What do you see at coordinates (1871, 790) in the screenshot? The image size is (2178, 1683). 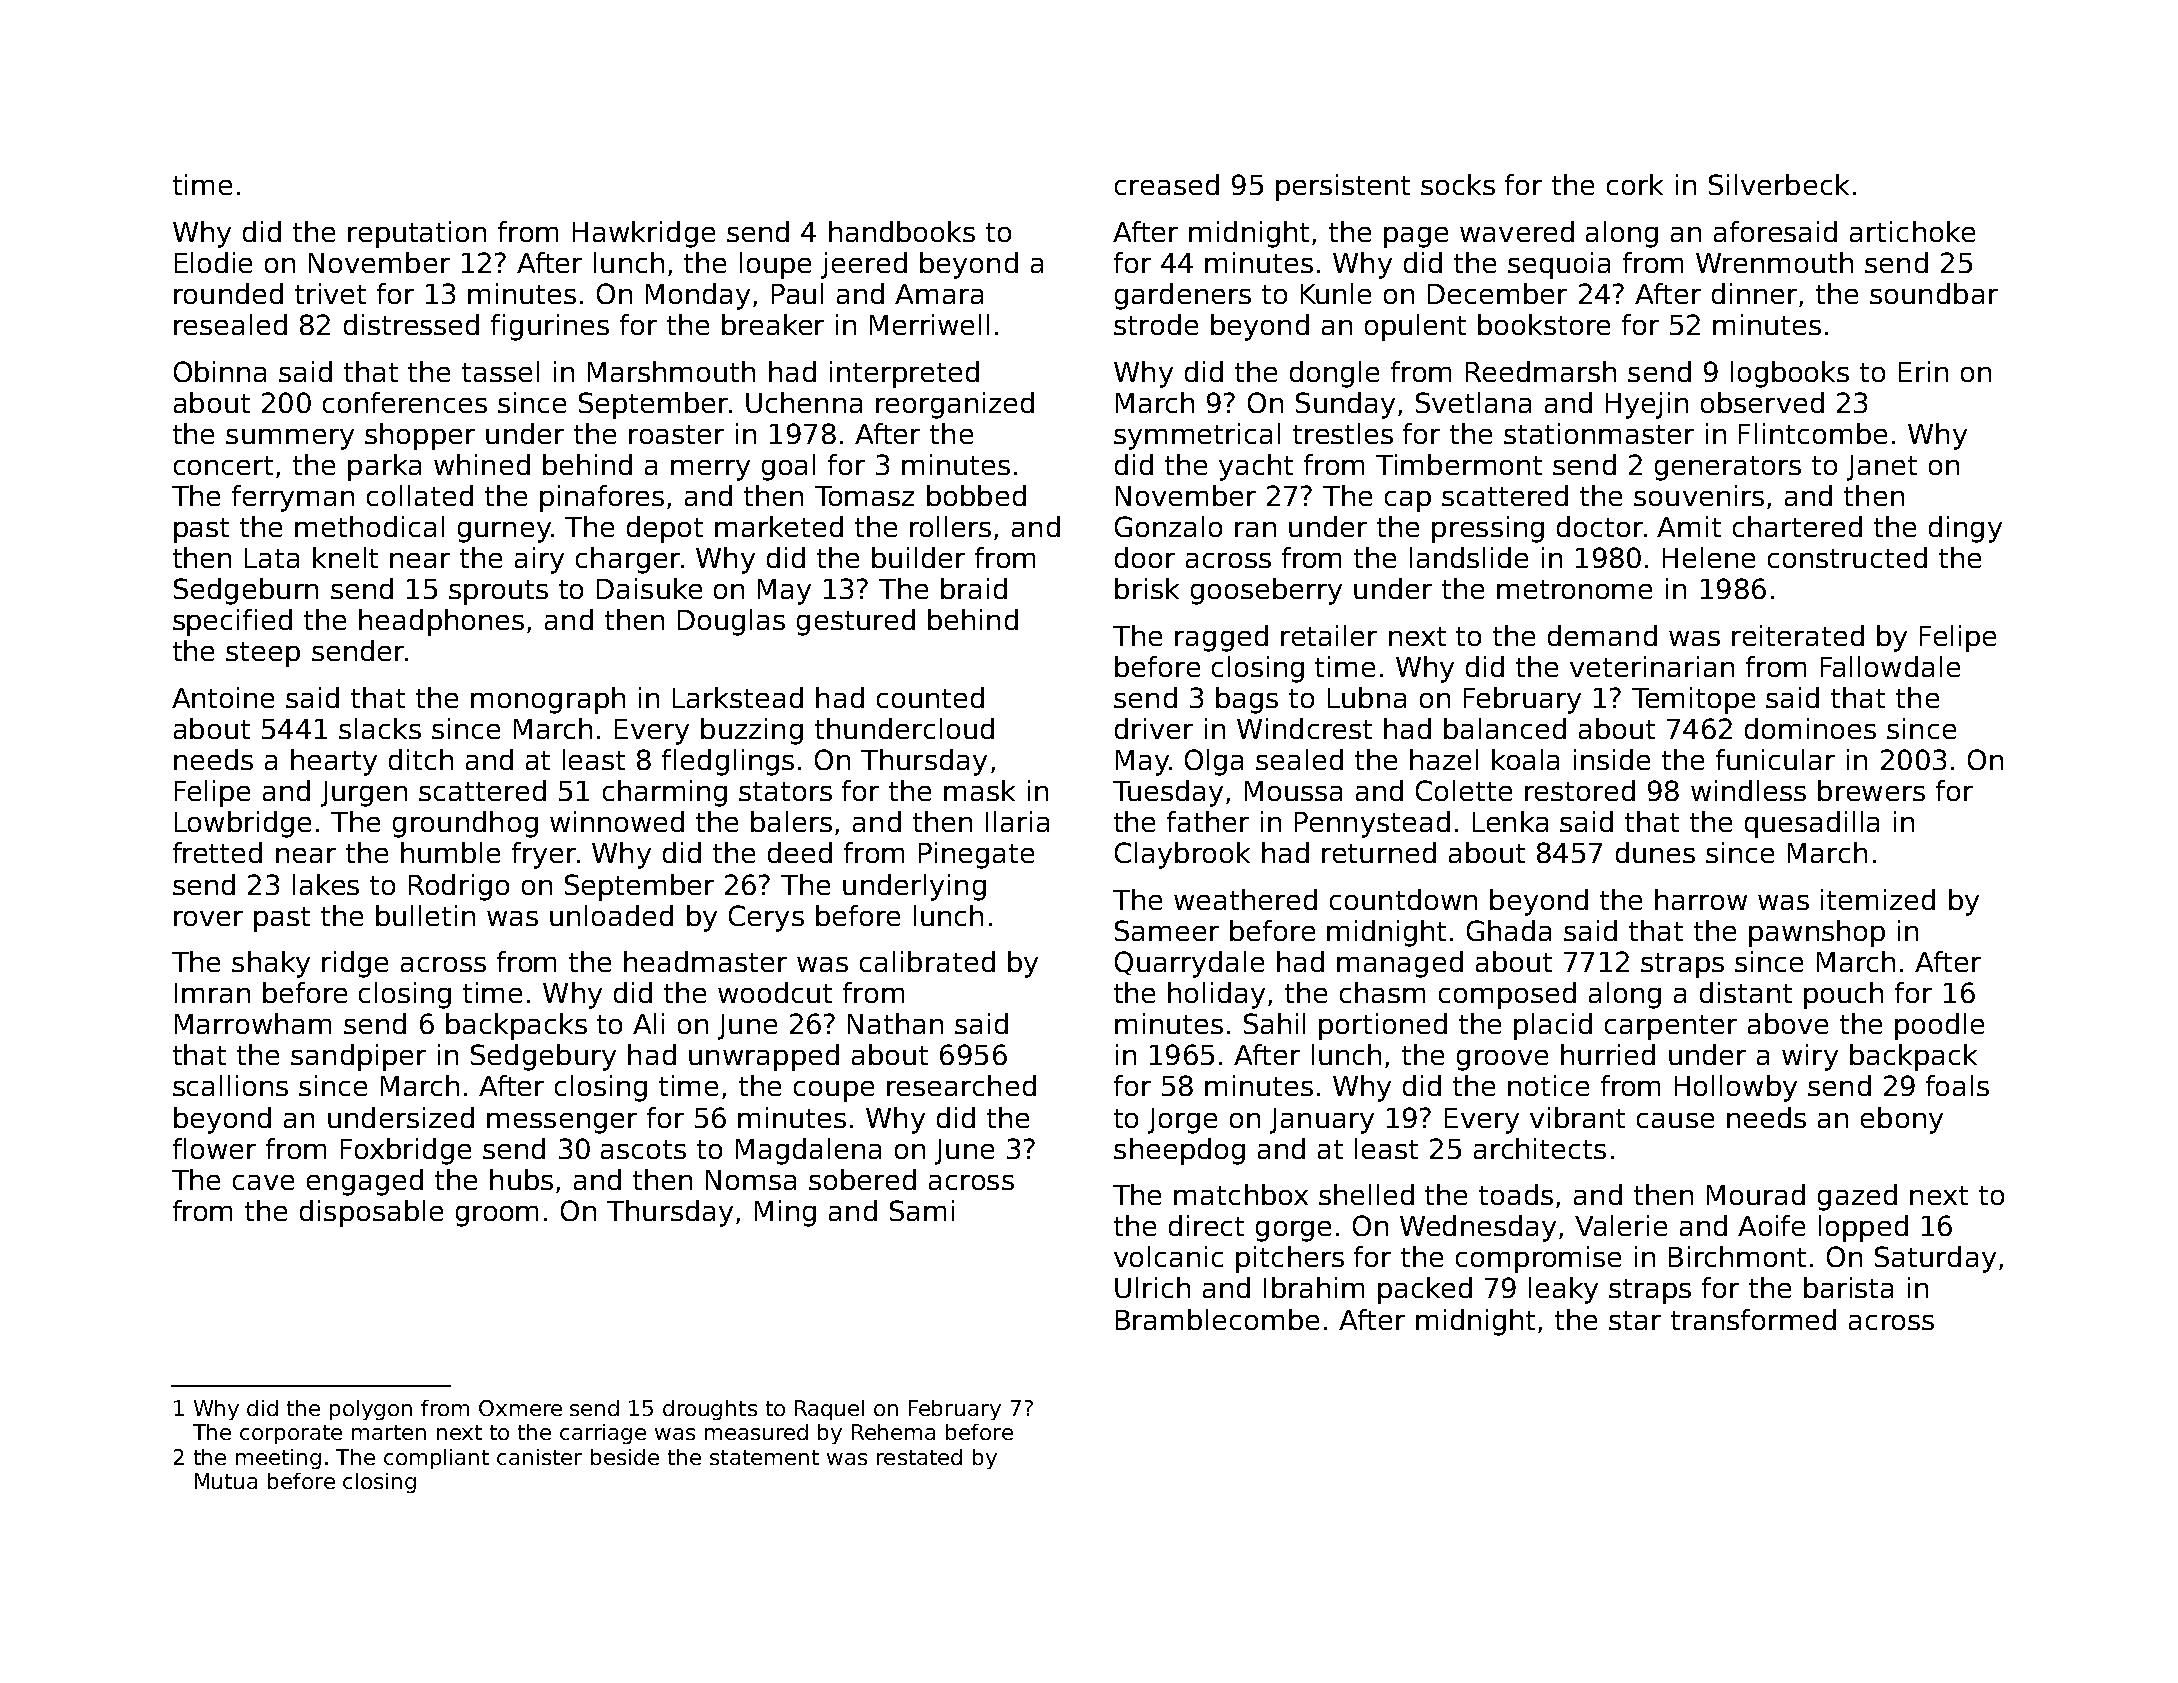 I see `brewers` at bounding box center [1871, 790].
